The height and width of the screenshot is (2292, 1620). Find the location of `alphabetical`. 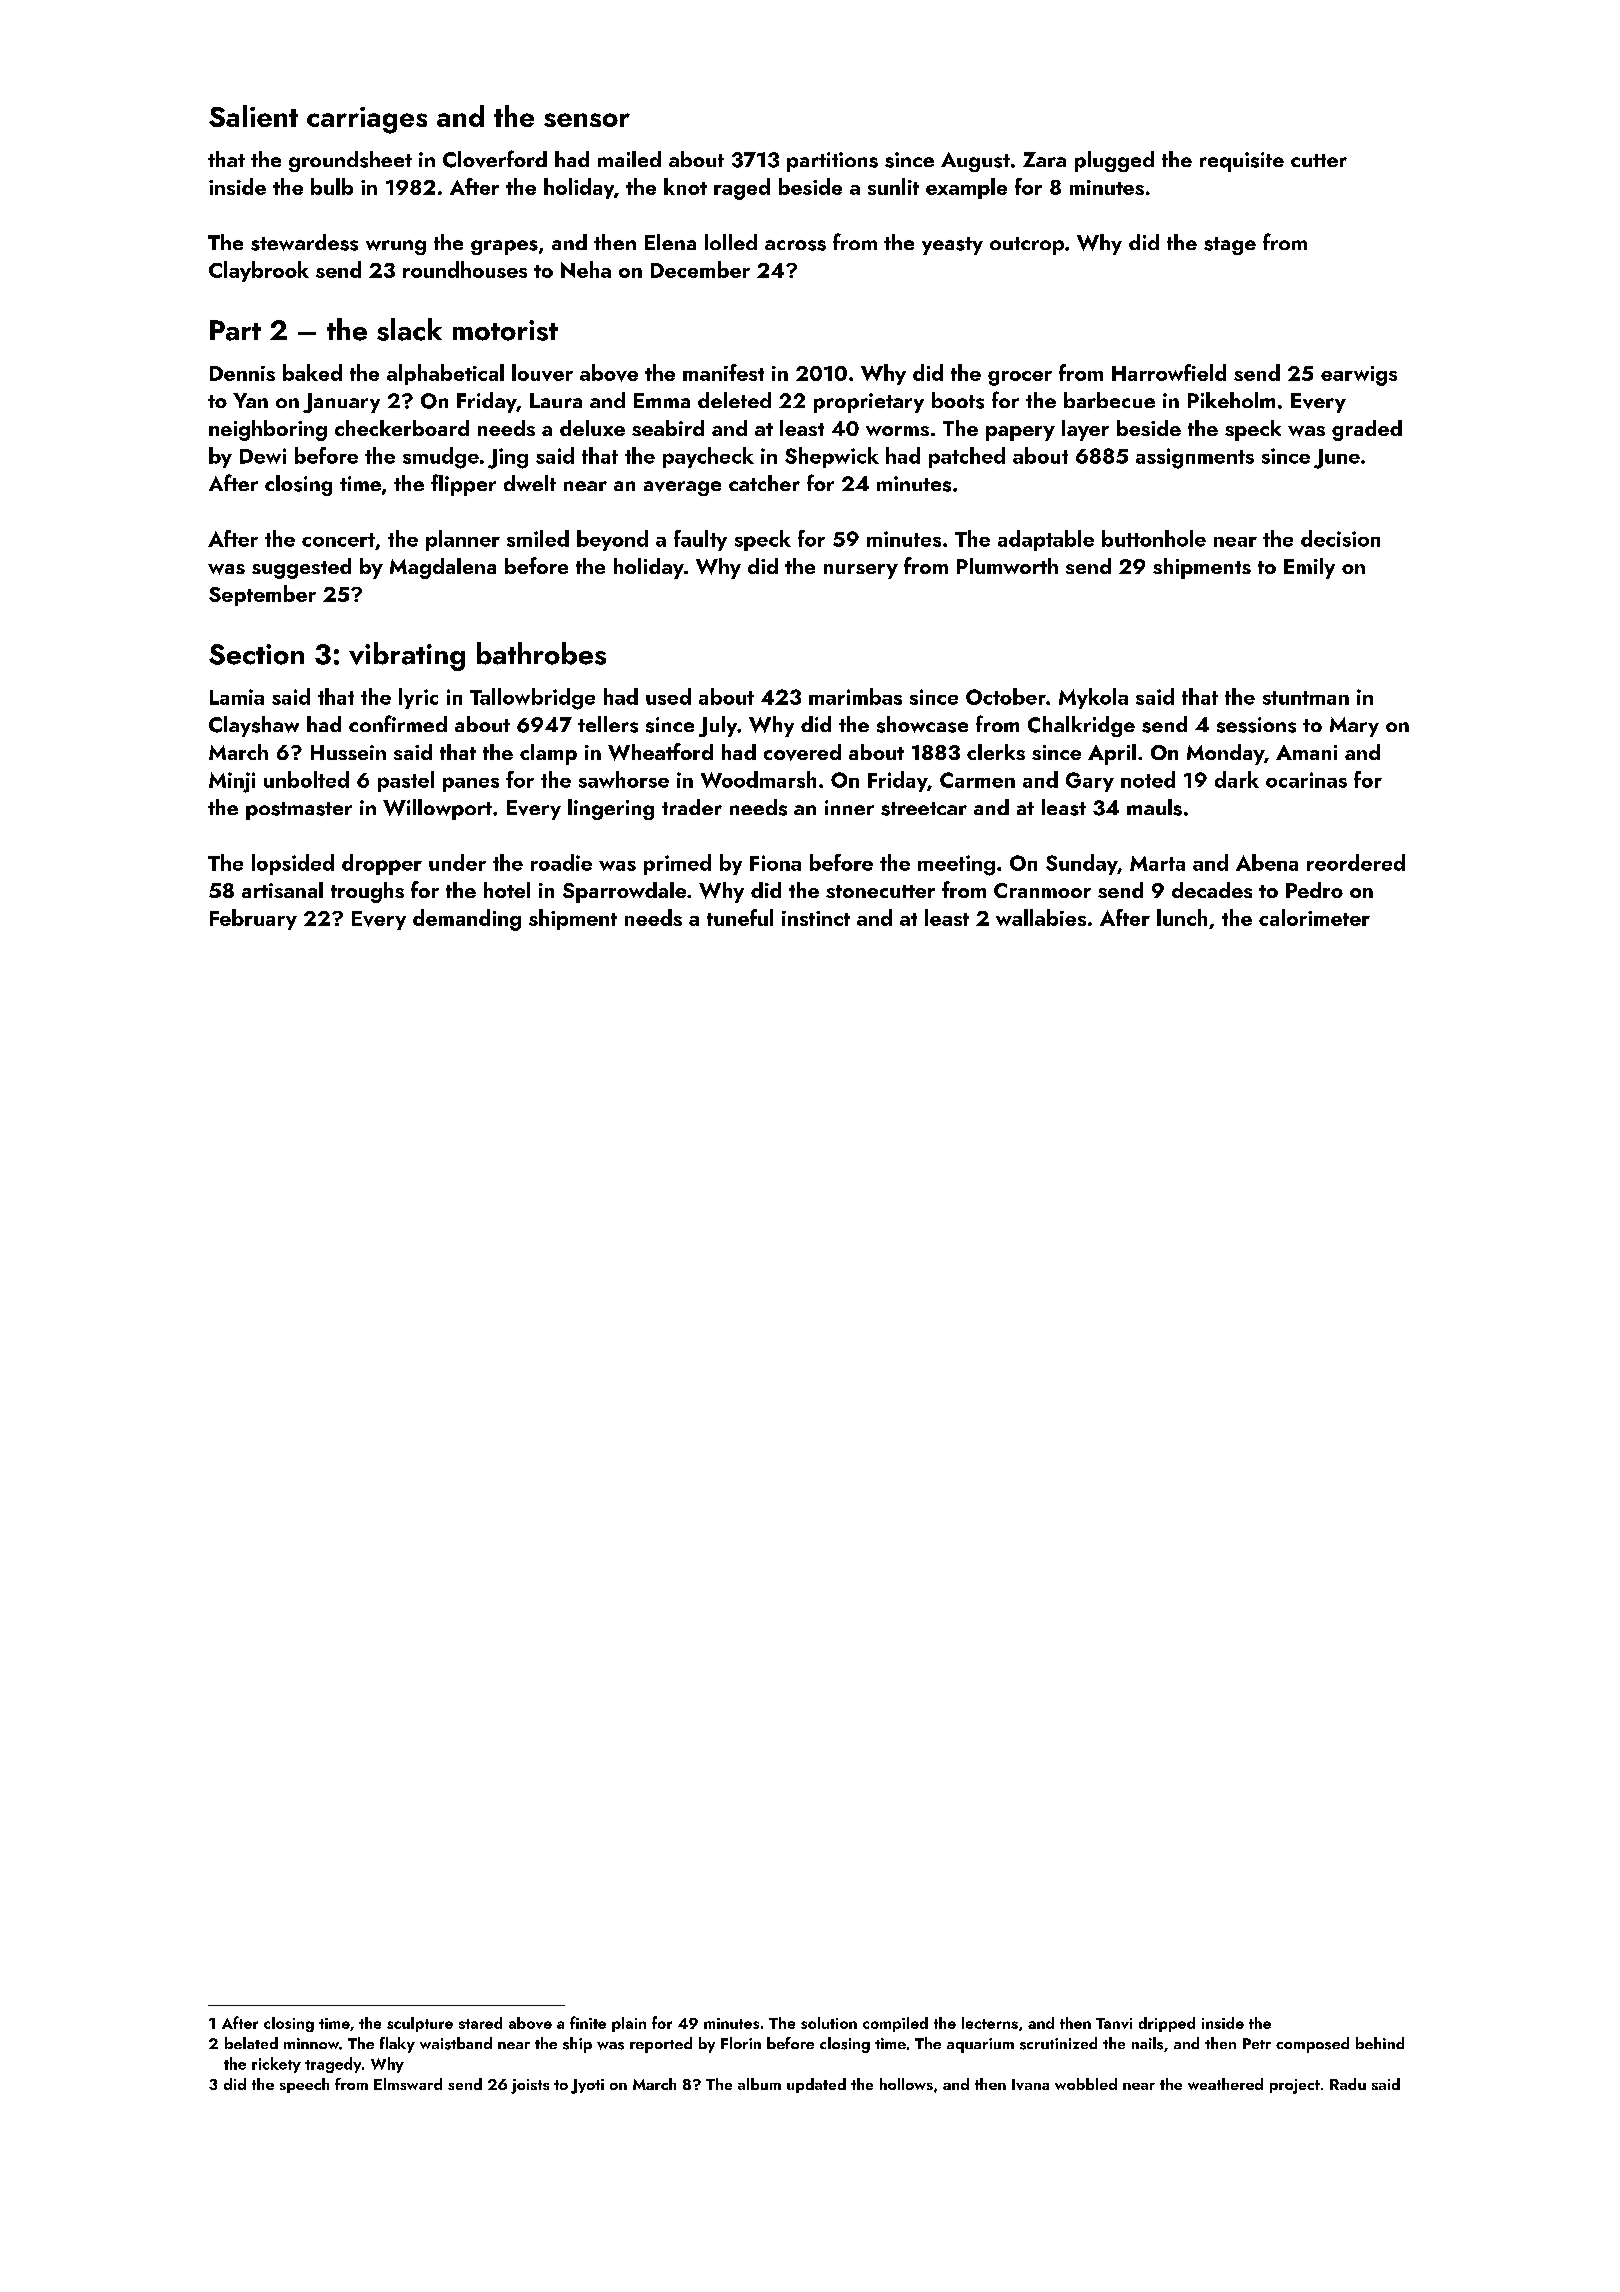

alphabetical is located at coordinates (445, 374).
